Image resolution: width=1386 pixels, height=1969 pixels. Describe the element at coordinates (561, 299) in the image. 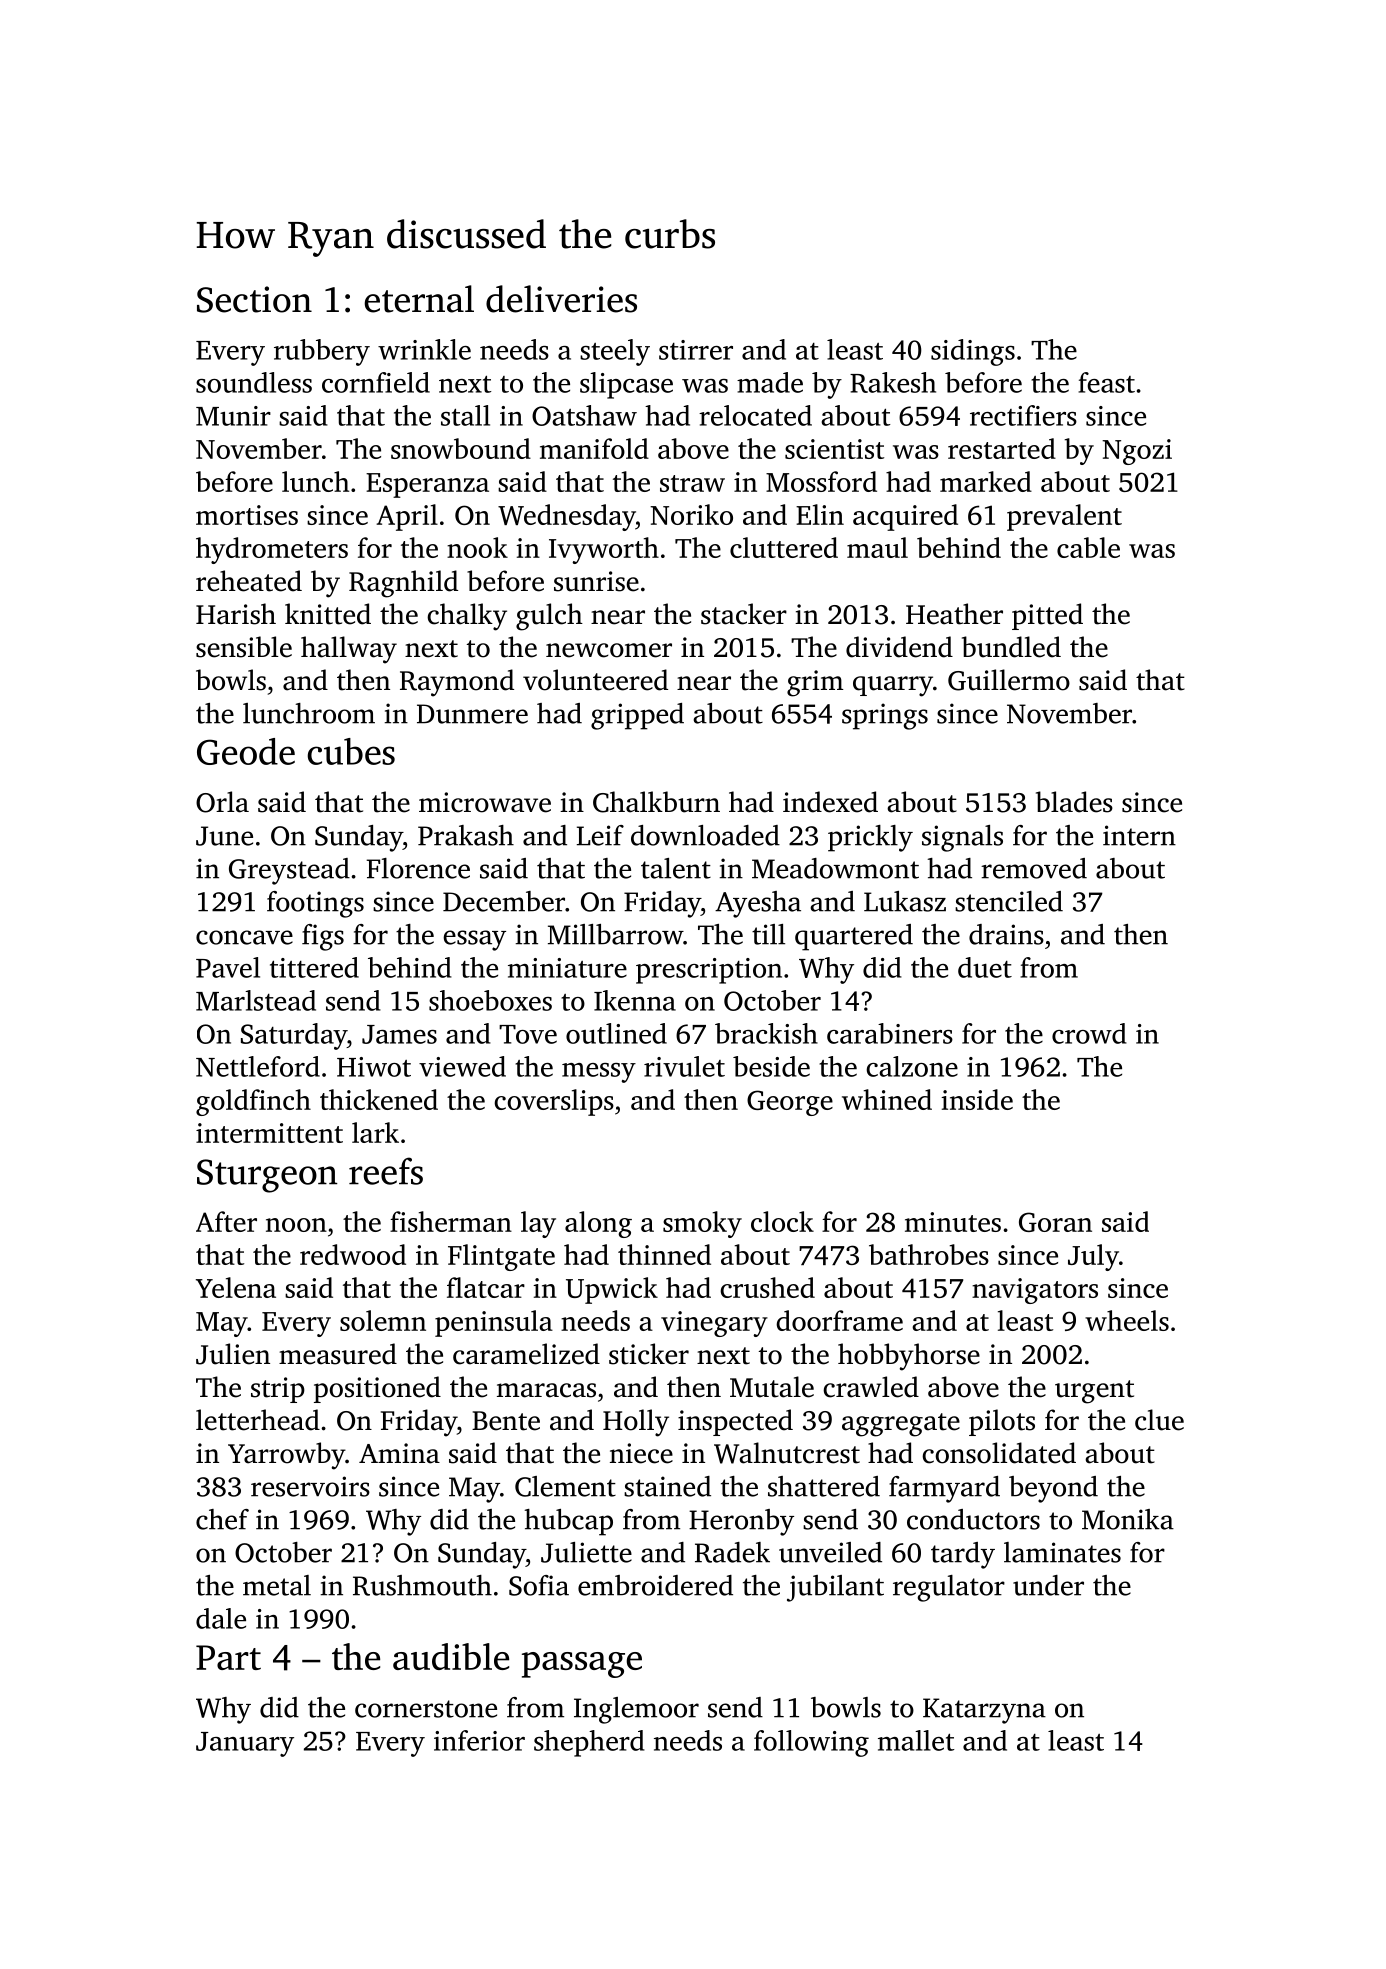

I see `deliveries` at that location.
